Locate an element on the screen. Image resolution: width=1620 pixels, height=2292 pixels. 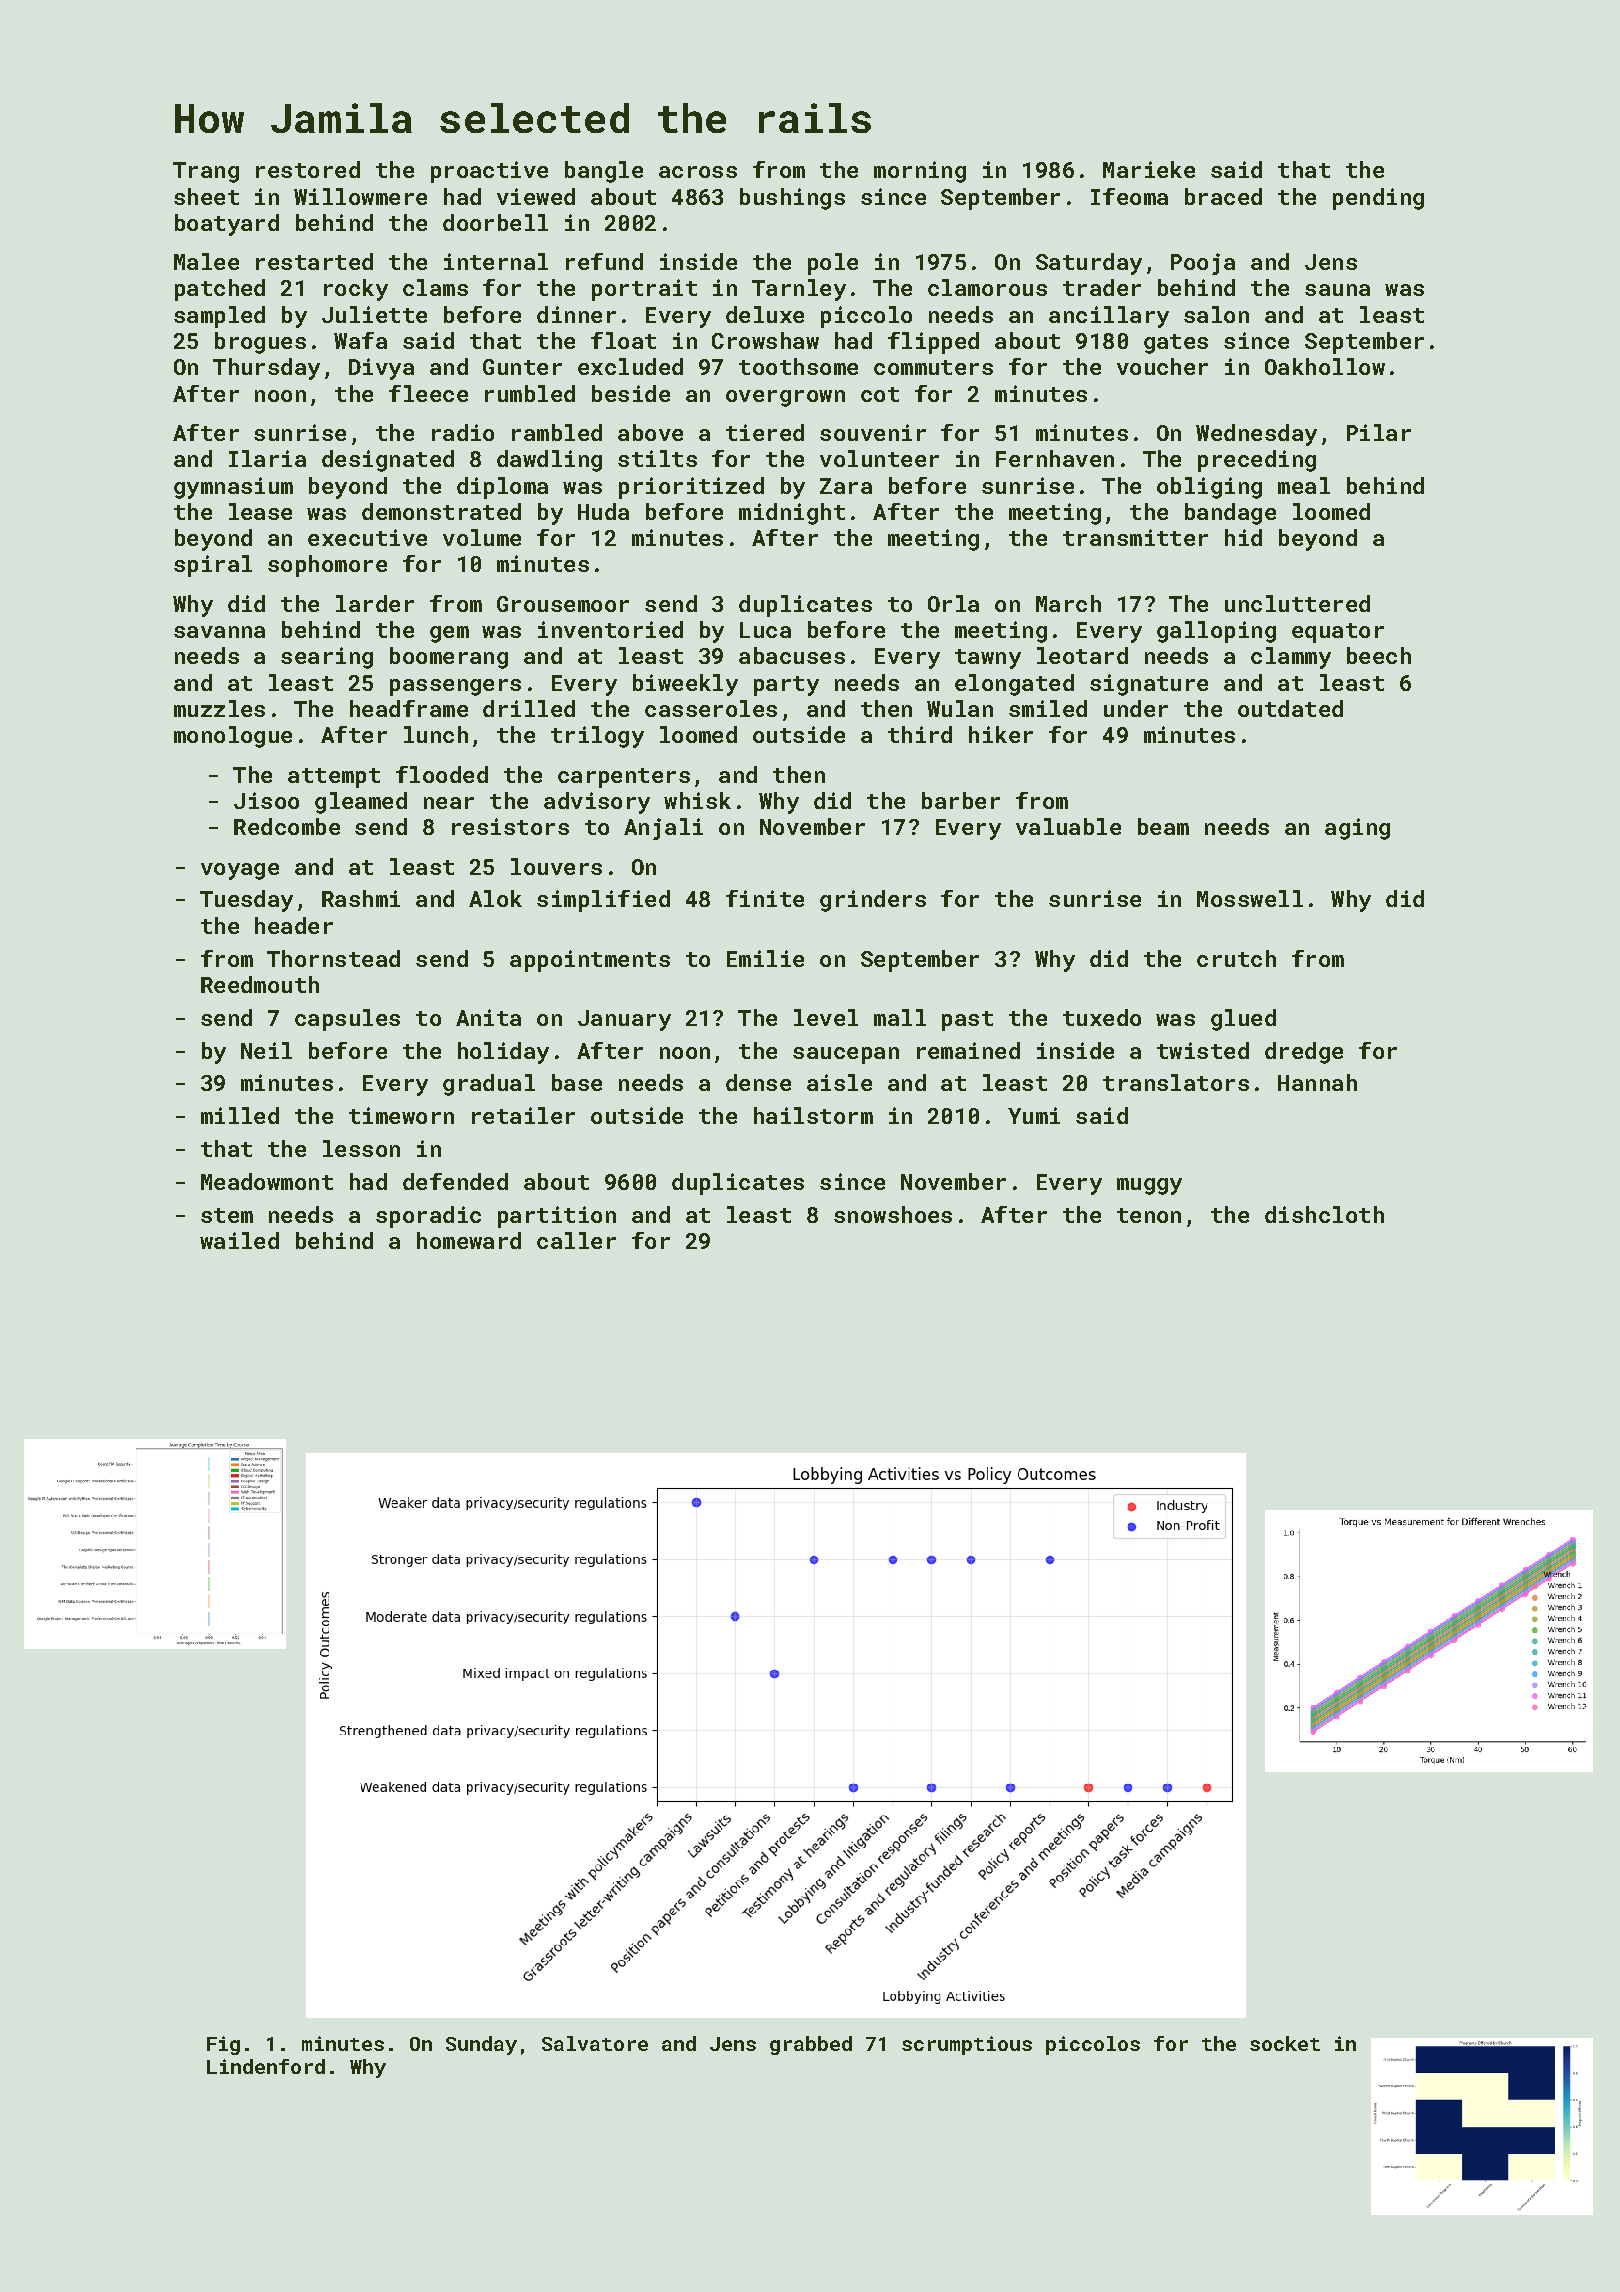
volume is located at coordinates (482, 537).
